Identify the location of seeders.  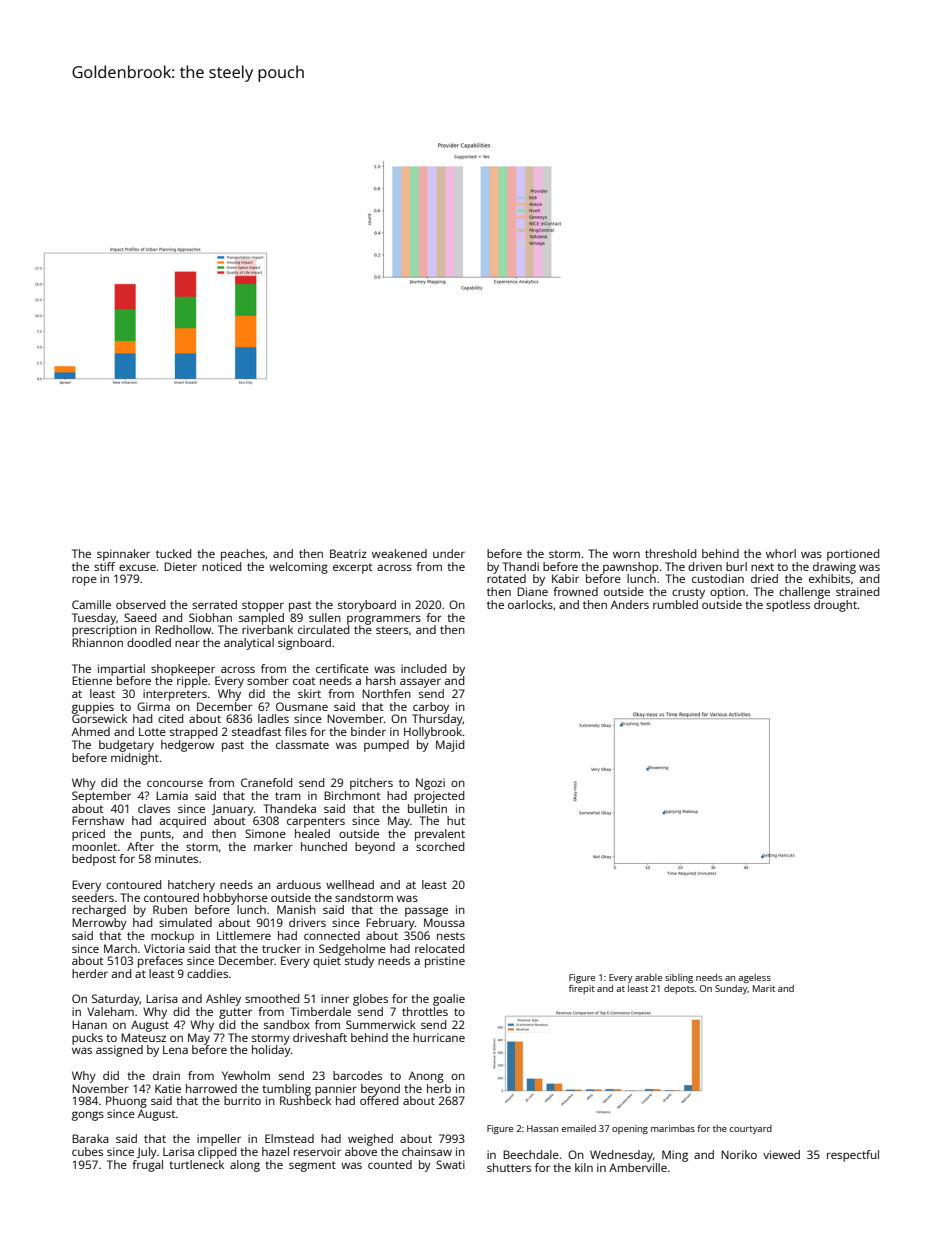
(93, 897).
